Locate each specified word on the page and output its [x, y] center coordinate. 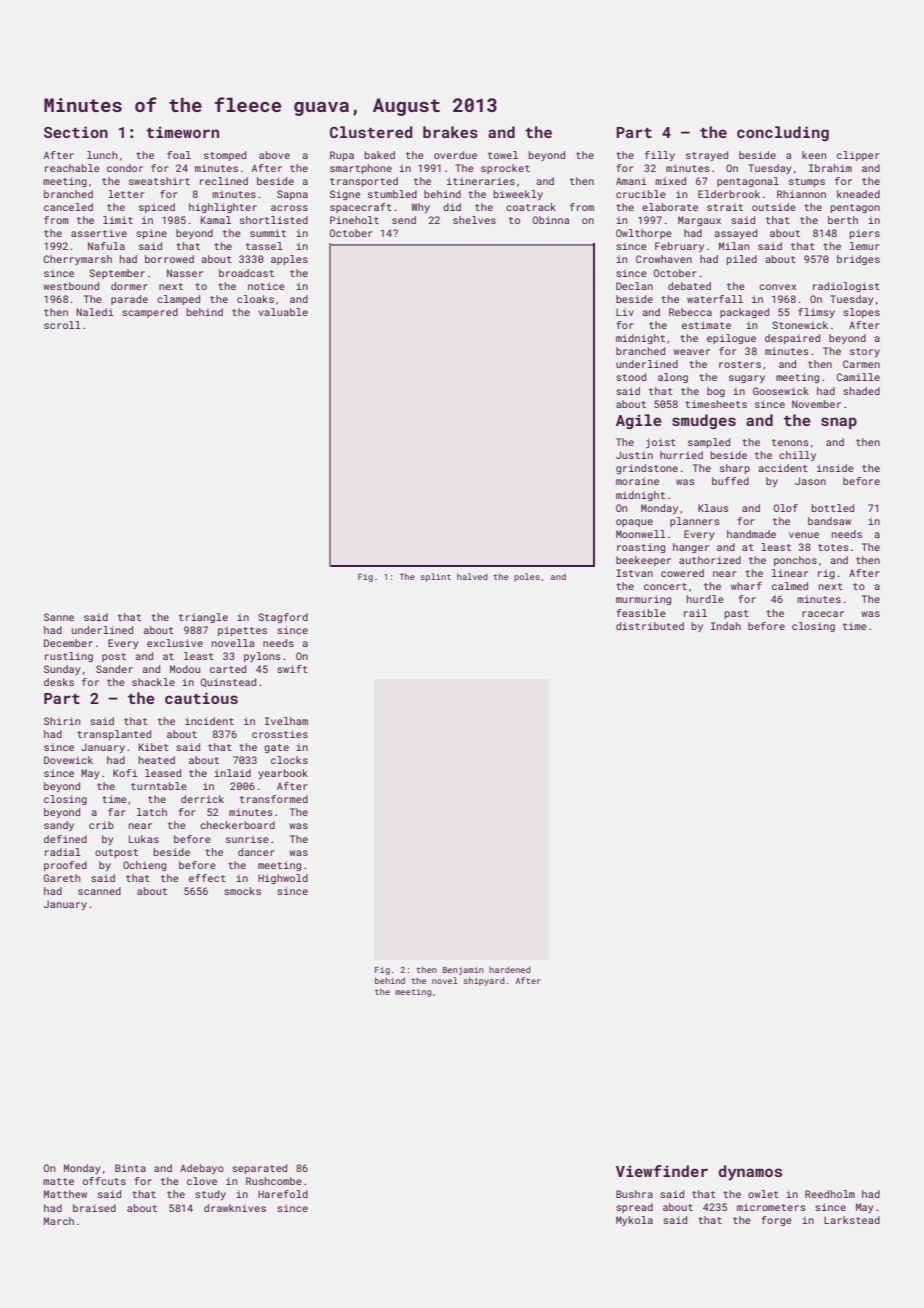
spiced [157, 208]
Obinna [551, 220]
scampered [150, 313]
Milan [734, 246]
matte [58, 1181]
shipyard [484, 981]
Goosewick [781, 391]
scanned [99, 891]
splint [436, 577]
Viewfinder [662, 1171]
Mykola [634, 1221]
